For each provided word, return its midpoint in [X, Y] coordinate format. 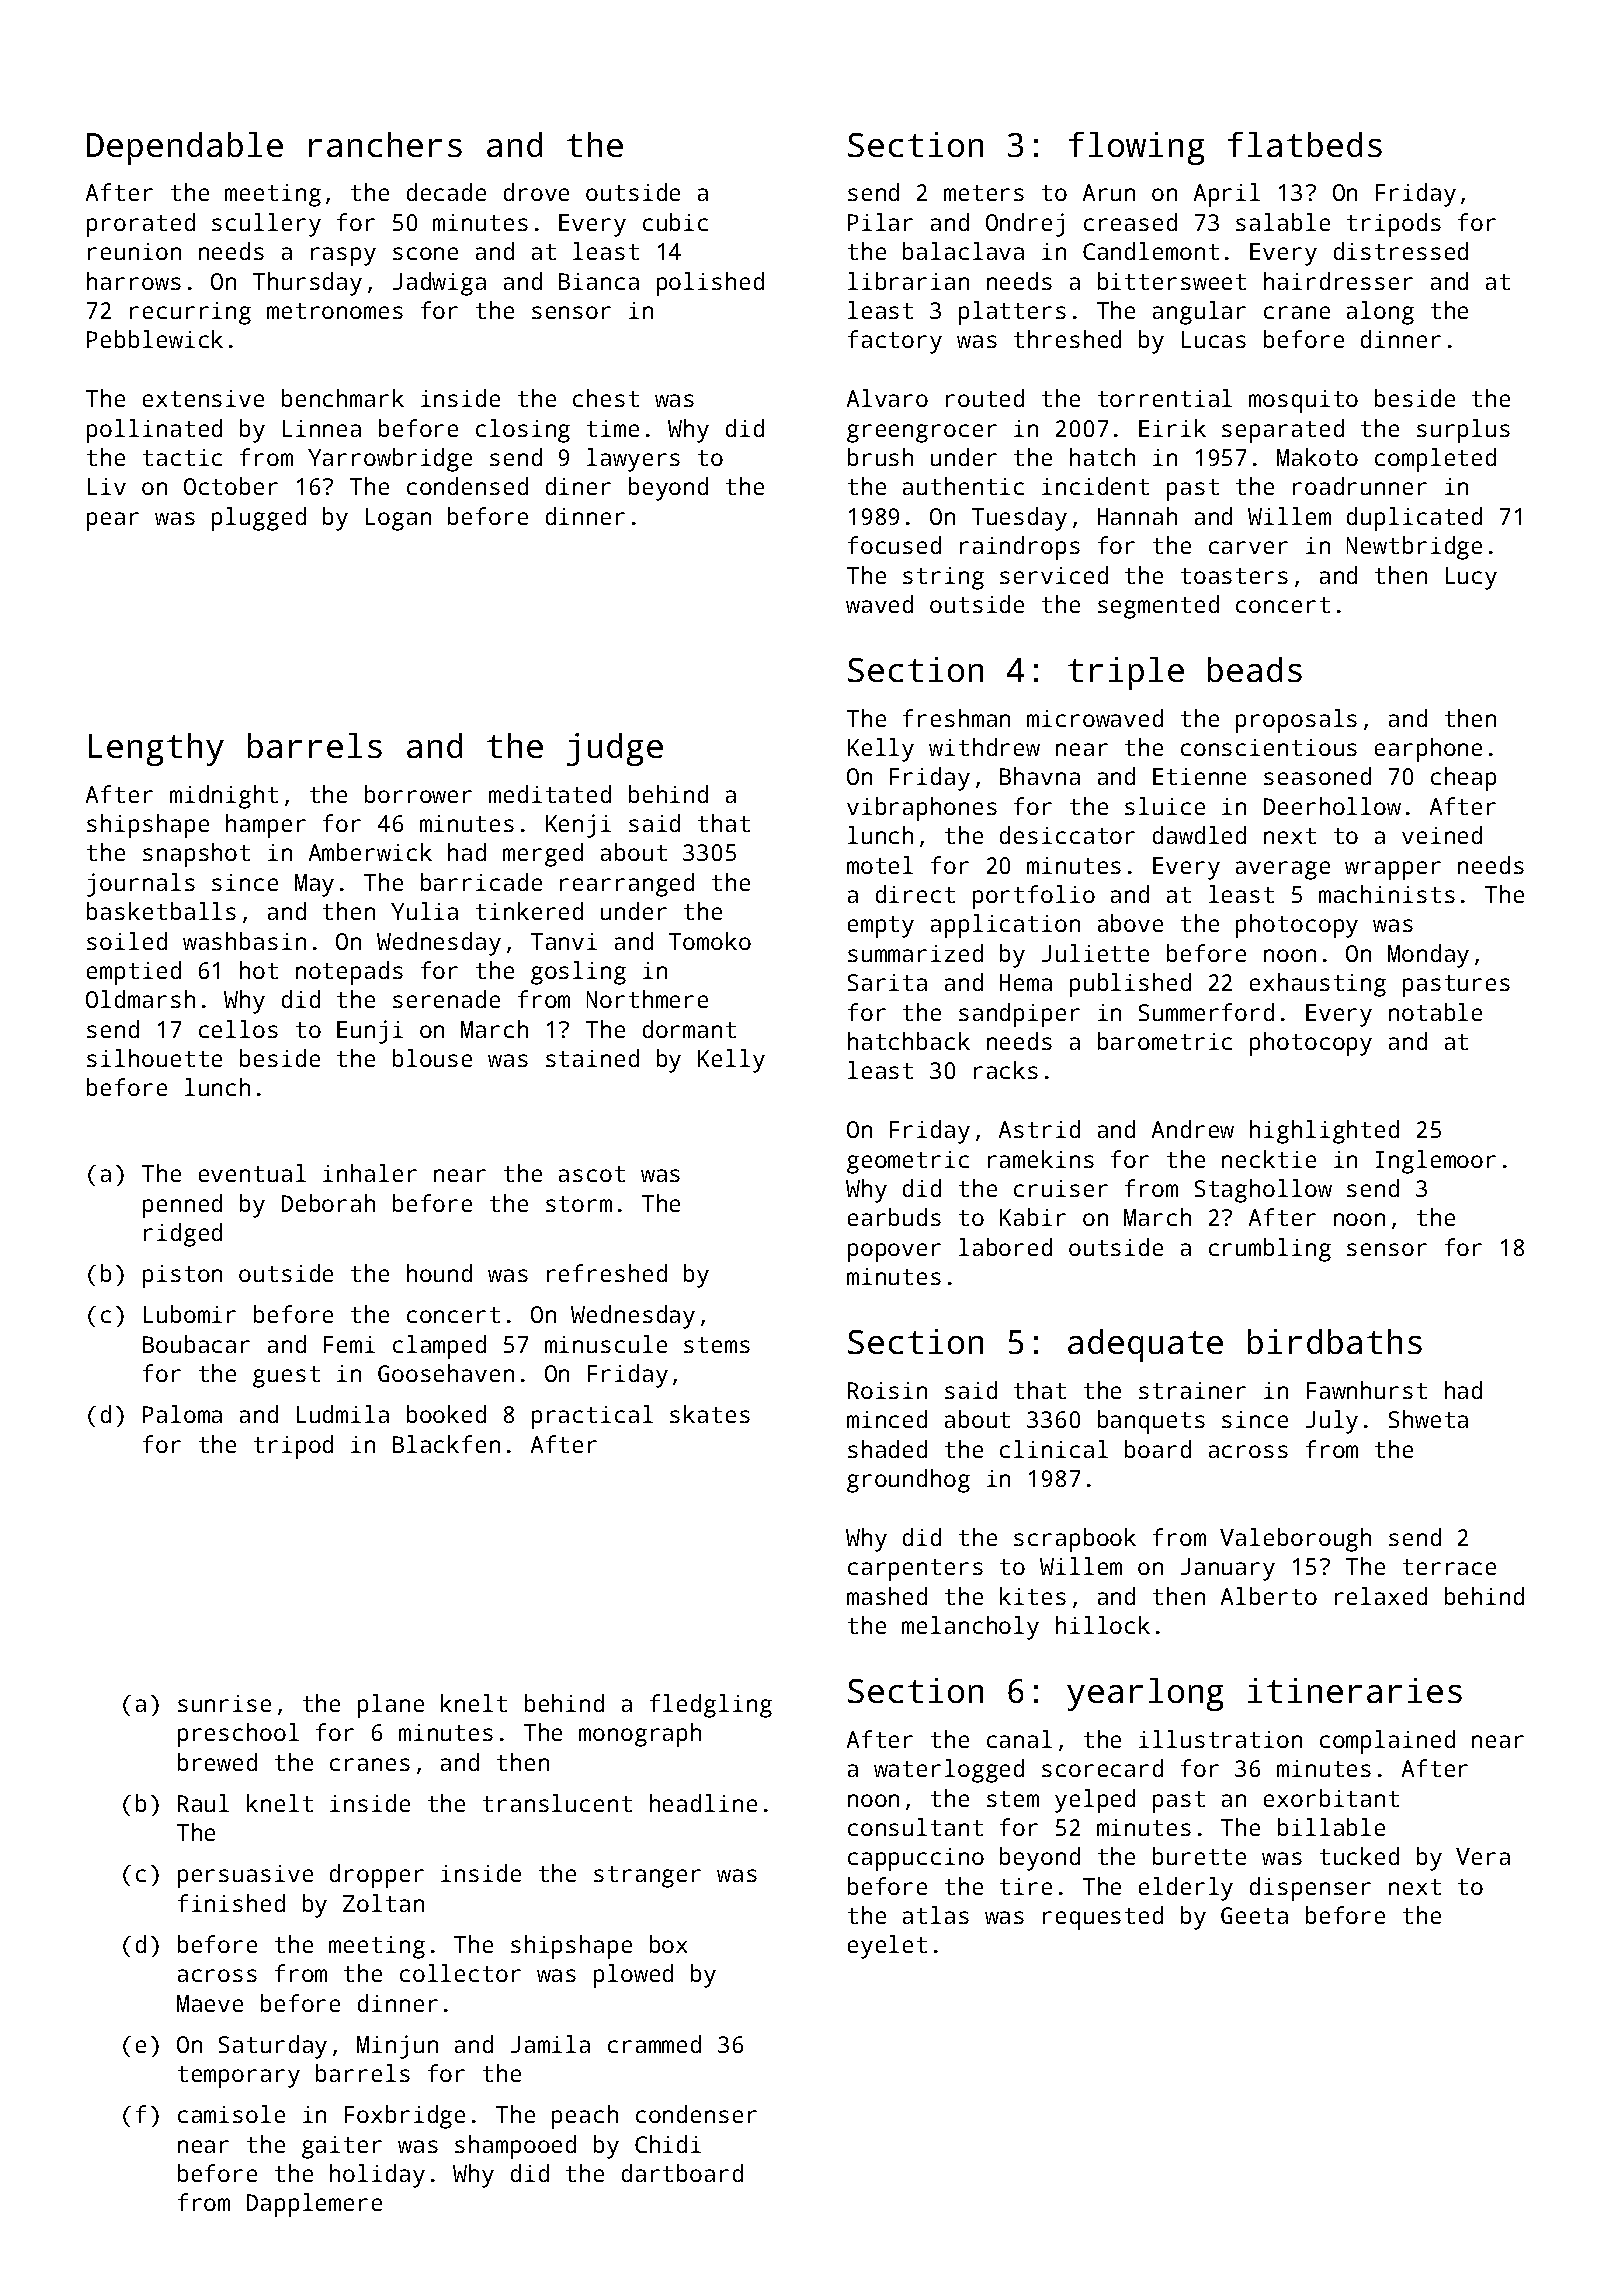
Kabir [1033, 1217]
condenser [696, 2114]
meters [984, 193]
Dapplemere [314, 2205]
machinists [1387, 894]
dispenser [1310, 1889]
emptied [134, 973]
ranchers [385, 144]
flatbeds [1305, 144]
